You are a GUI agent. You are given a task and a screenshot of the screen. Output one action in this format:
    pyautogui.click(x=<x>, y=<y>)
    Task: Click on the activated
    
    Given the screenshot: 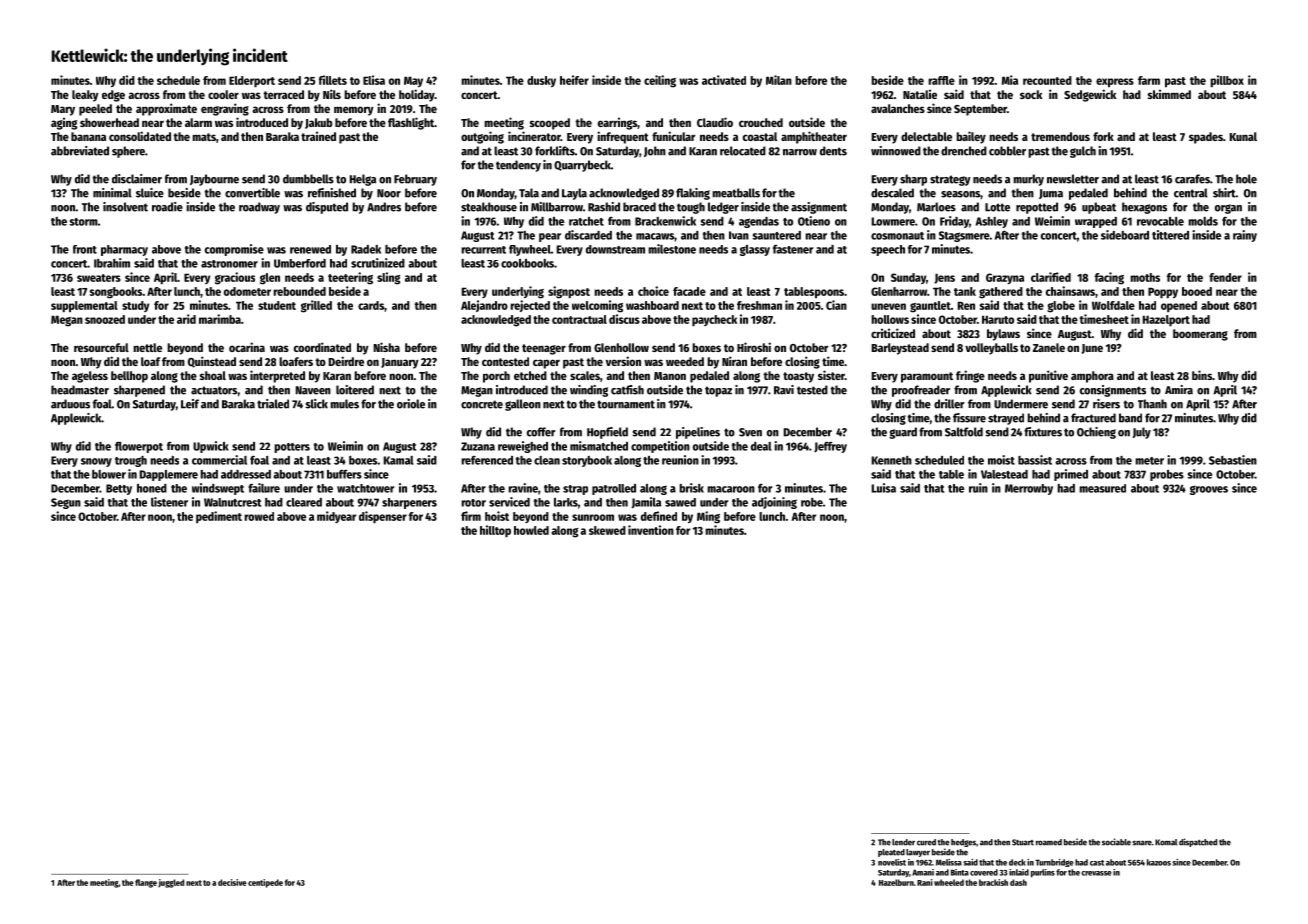 What is the action you would take?
    pyautogui.click(x=724, y=80)
